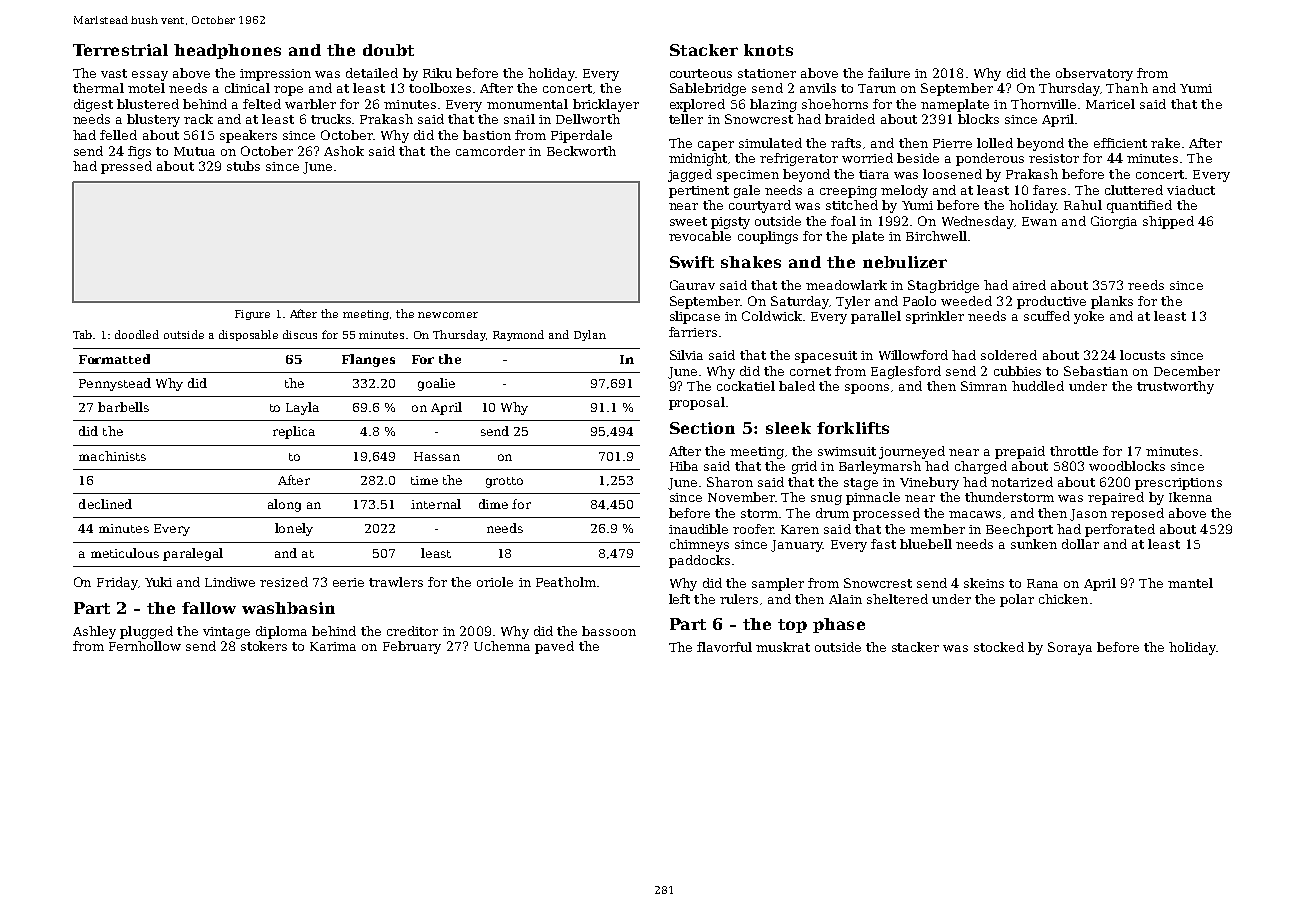  What do you see at coordinates (1074, 451) in the screenshot?
I see `throttle` at bounding box center [1074, 451].
